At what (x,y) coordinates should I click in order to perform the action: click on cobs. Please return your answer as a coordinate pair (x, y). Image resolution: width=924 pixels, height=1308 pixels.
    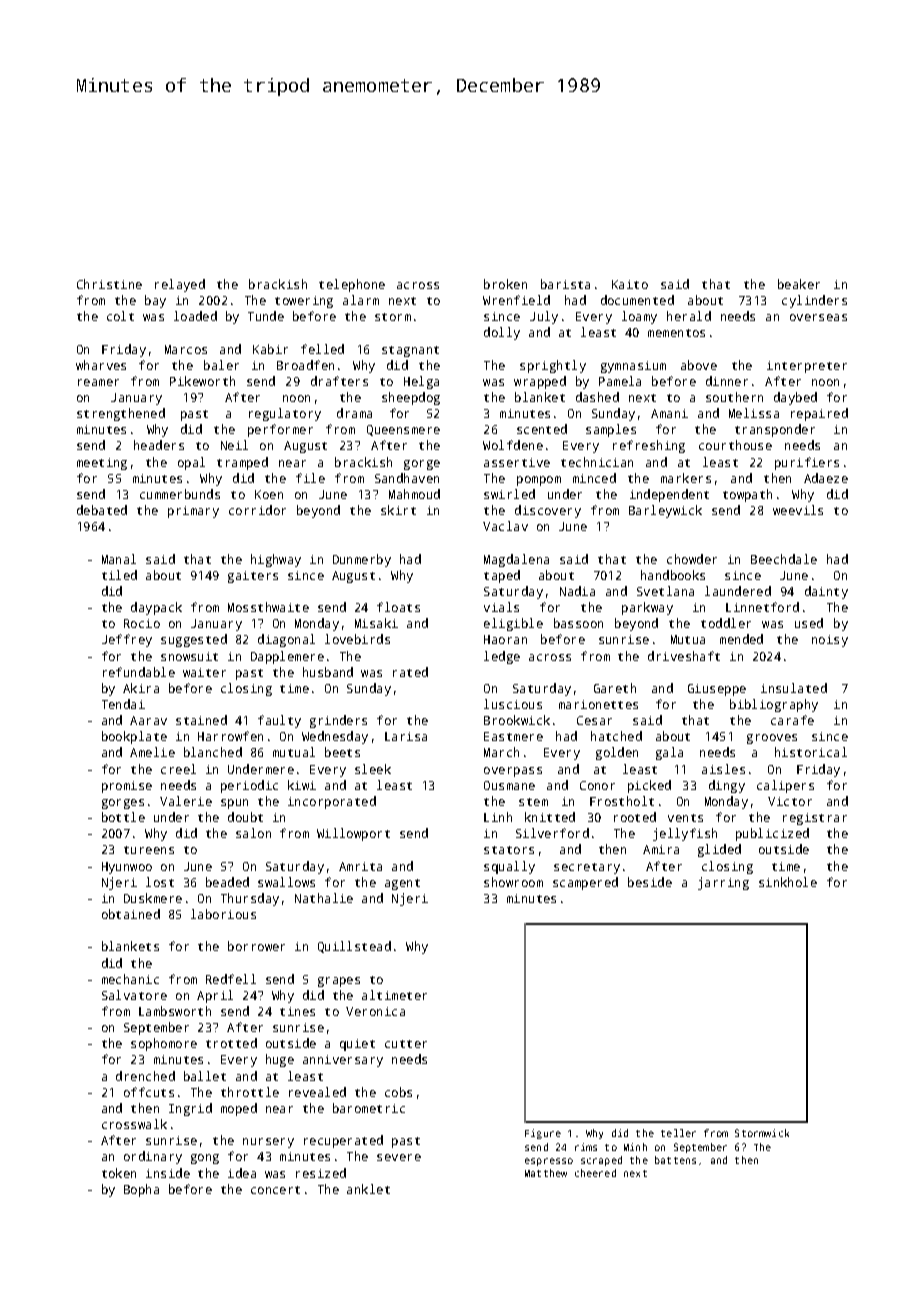
    Looking at the image, I should click on (398, 1092).
